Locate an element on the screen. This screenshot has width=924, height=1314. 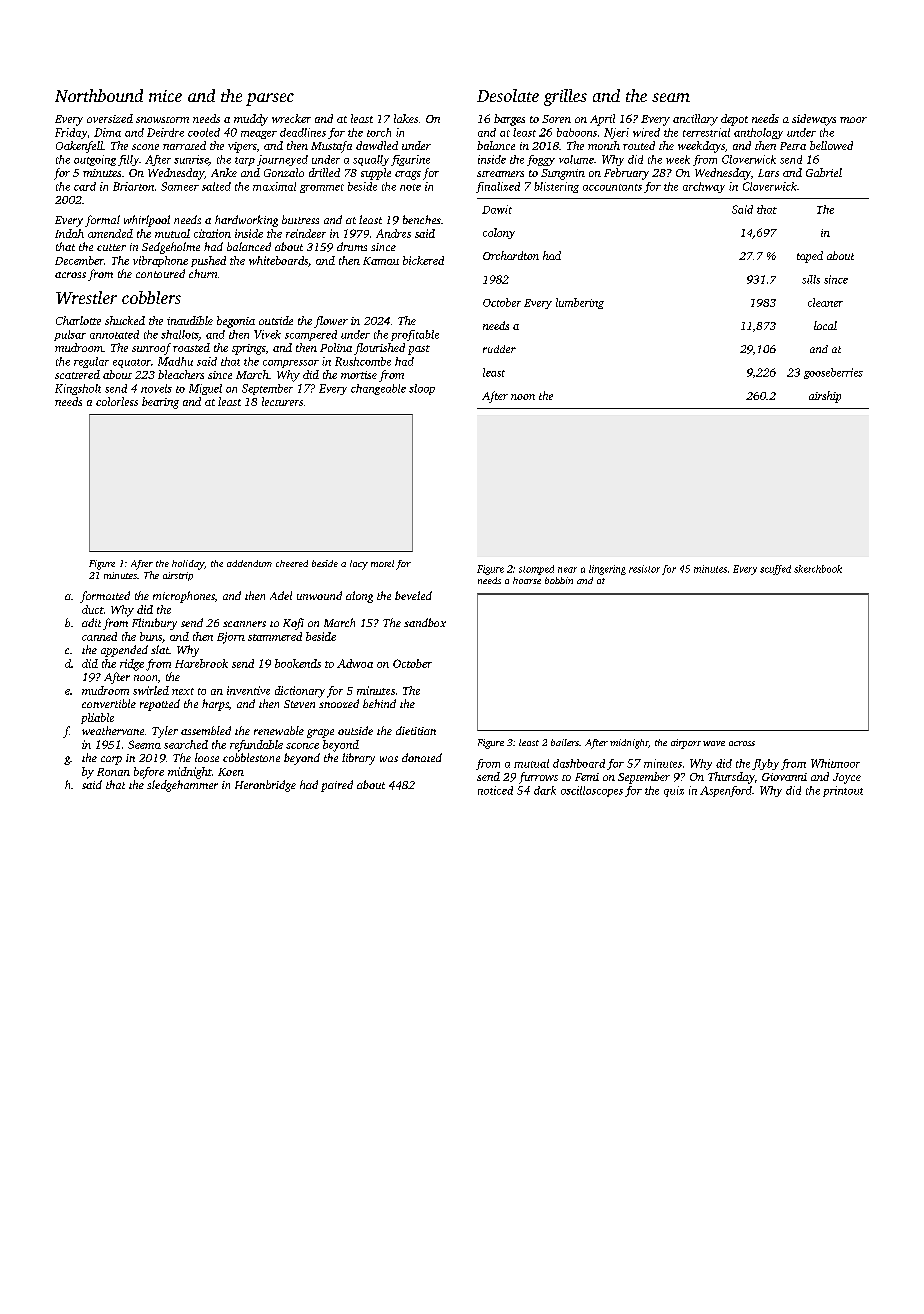
foggy is located at coordinates (541, 160).
